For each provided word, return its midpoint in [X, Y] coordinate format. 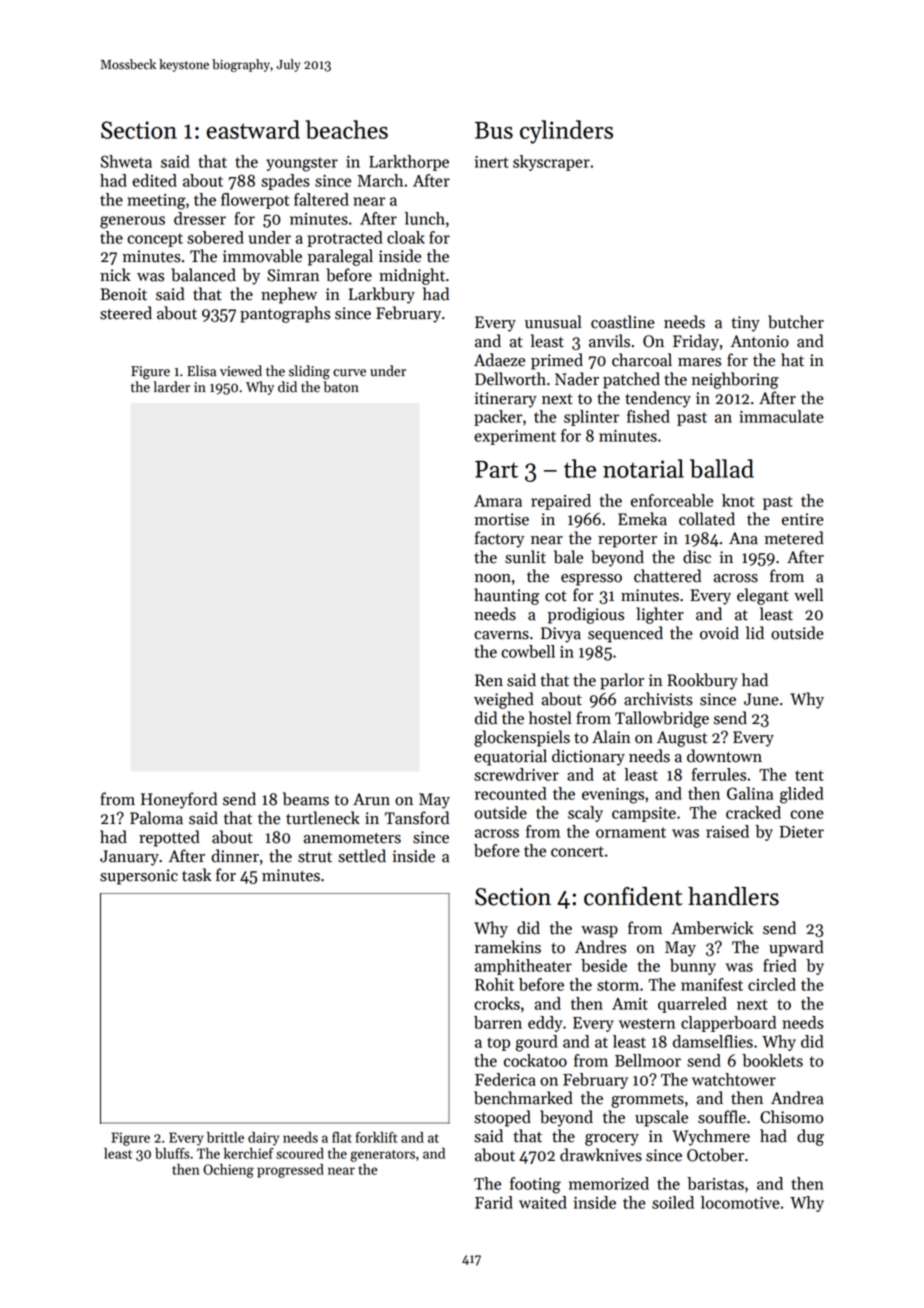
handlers [733, 896]
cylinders [566, 132]
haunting [506, 596]
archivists [658, 699]
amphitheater [523, 967]
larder [172, 387]
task [196, 875]
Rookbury [702, 681]
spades [285, 182]
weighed [504, 700]
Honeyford [179, 800]
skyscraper [551, 163]
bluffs [172, 1153]
